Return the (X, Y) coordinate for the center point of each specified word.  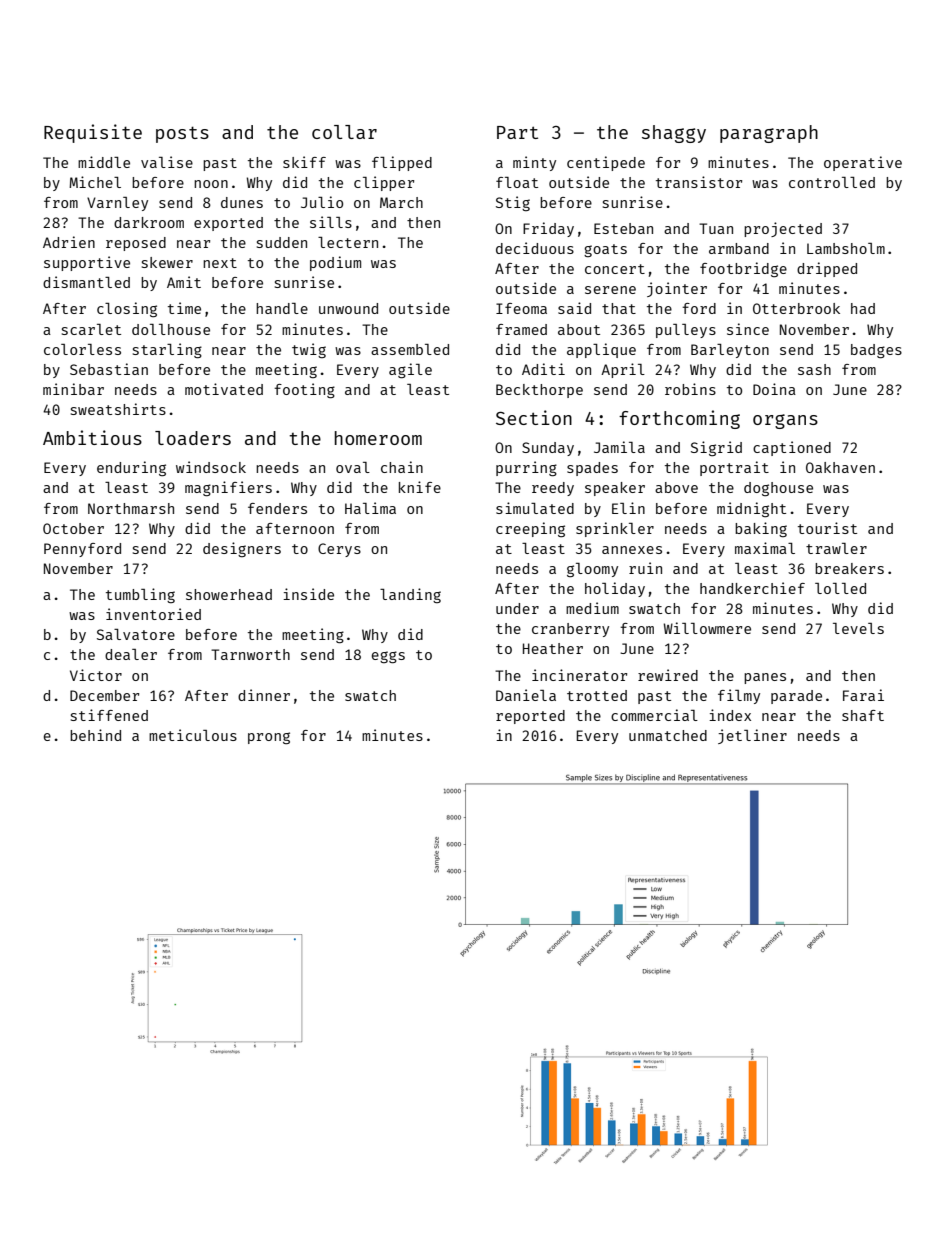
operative (863, 163)
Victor (96, 675)
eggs (388, 657)
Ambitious (92, 437)
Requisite (93, 133)
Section (534, 417)
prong (269, 738)
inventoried (153, 614)
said (574, 308)
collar (344, 132)
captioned (792, 448)
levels (858, 628)
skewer (167, 262)
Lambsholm (846, 248)
